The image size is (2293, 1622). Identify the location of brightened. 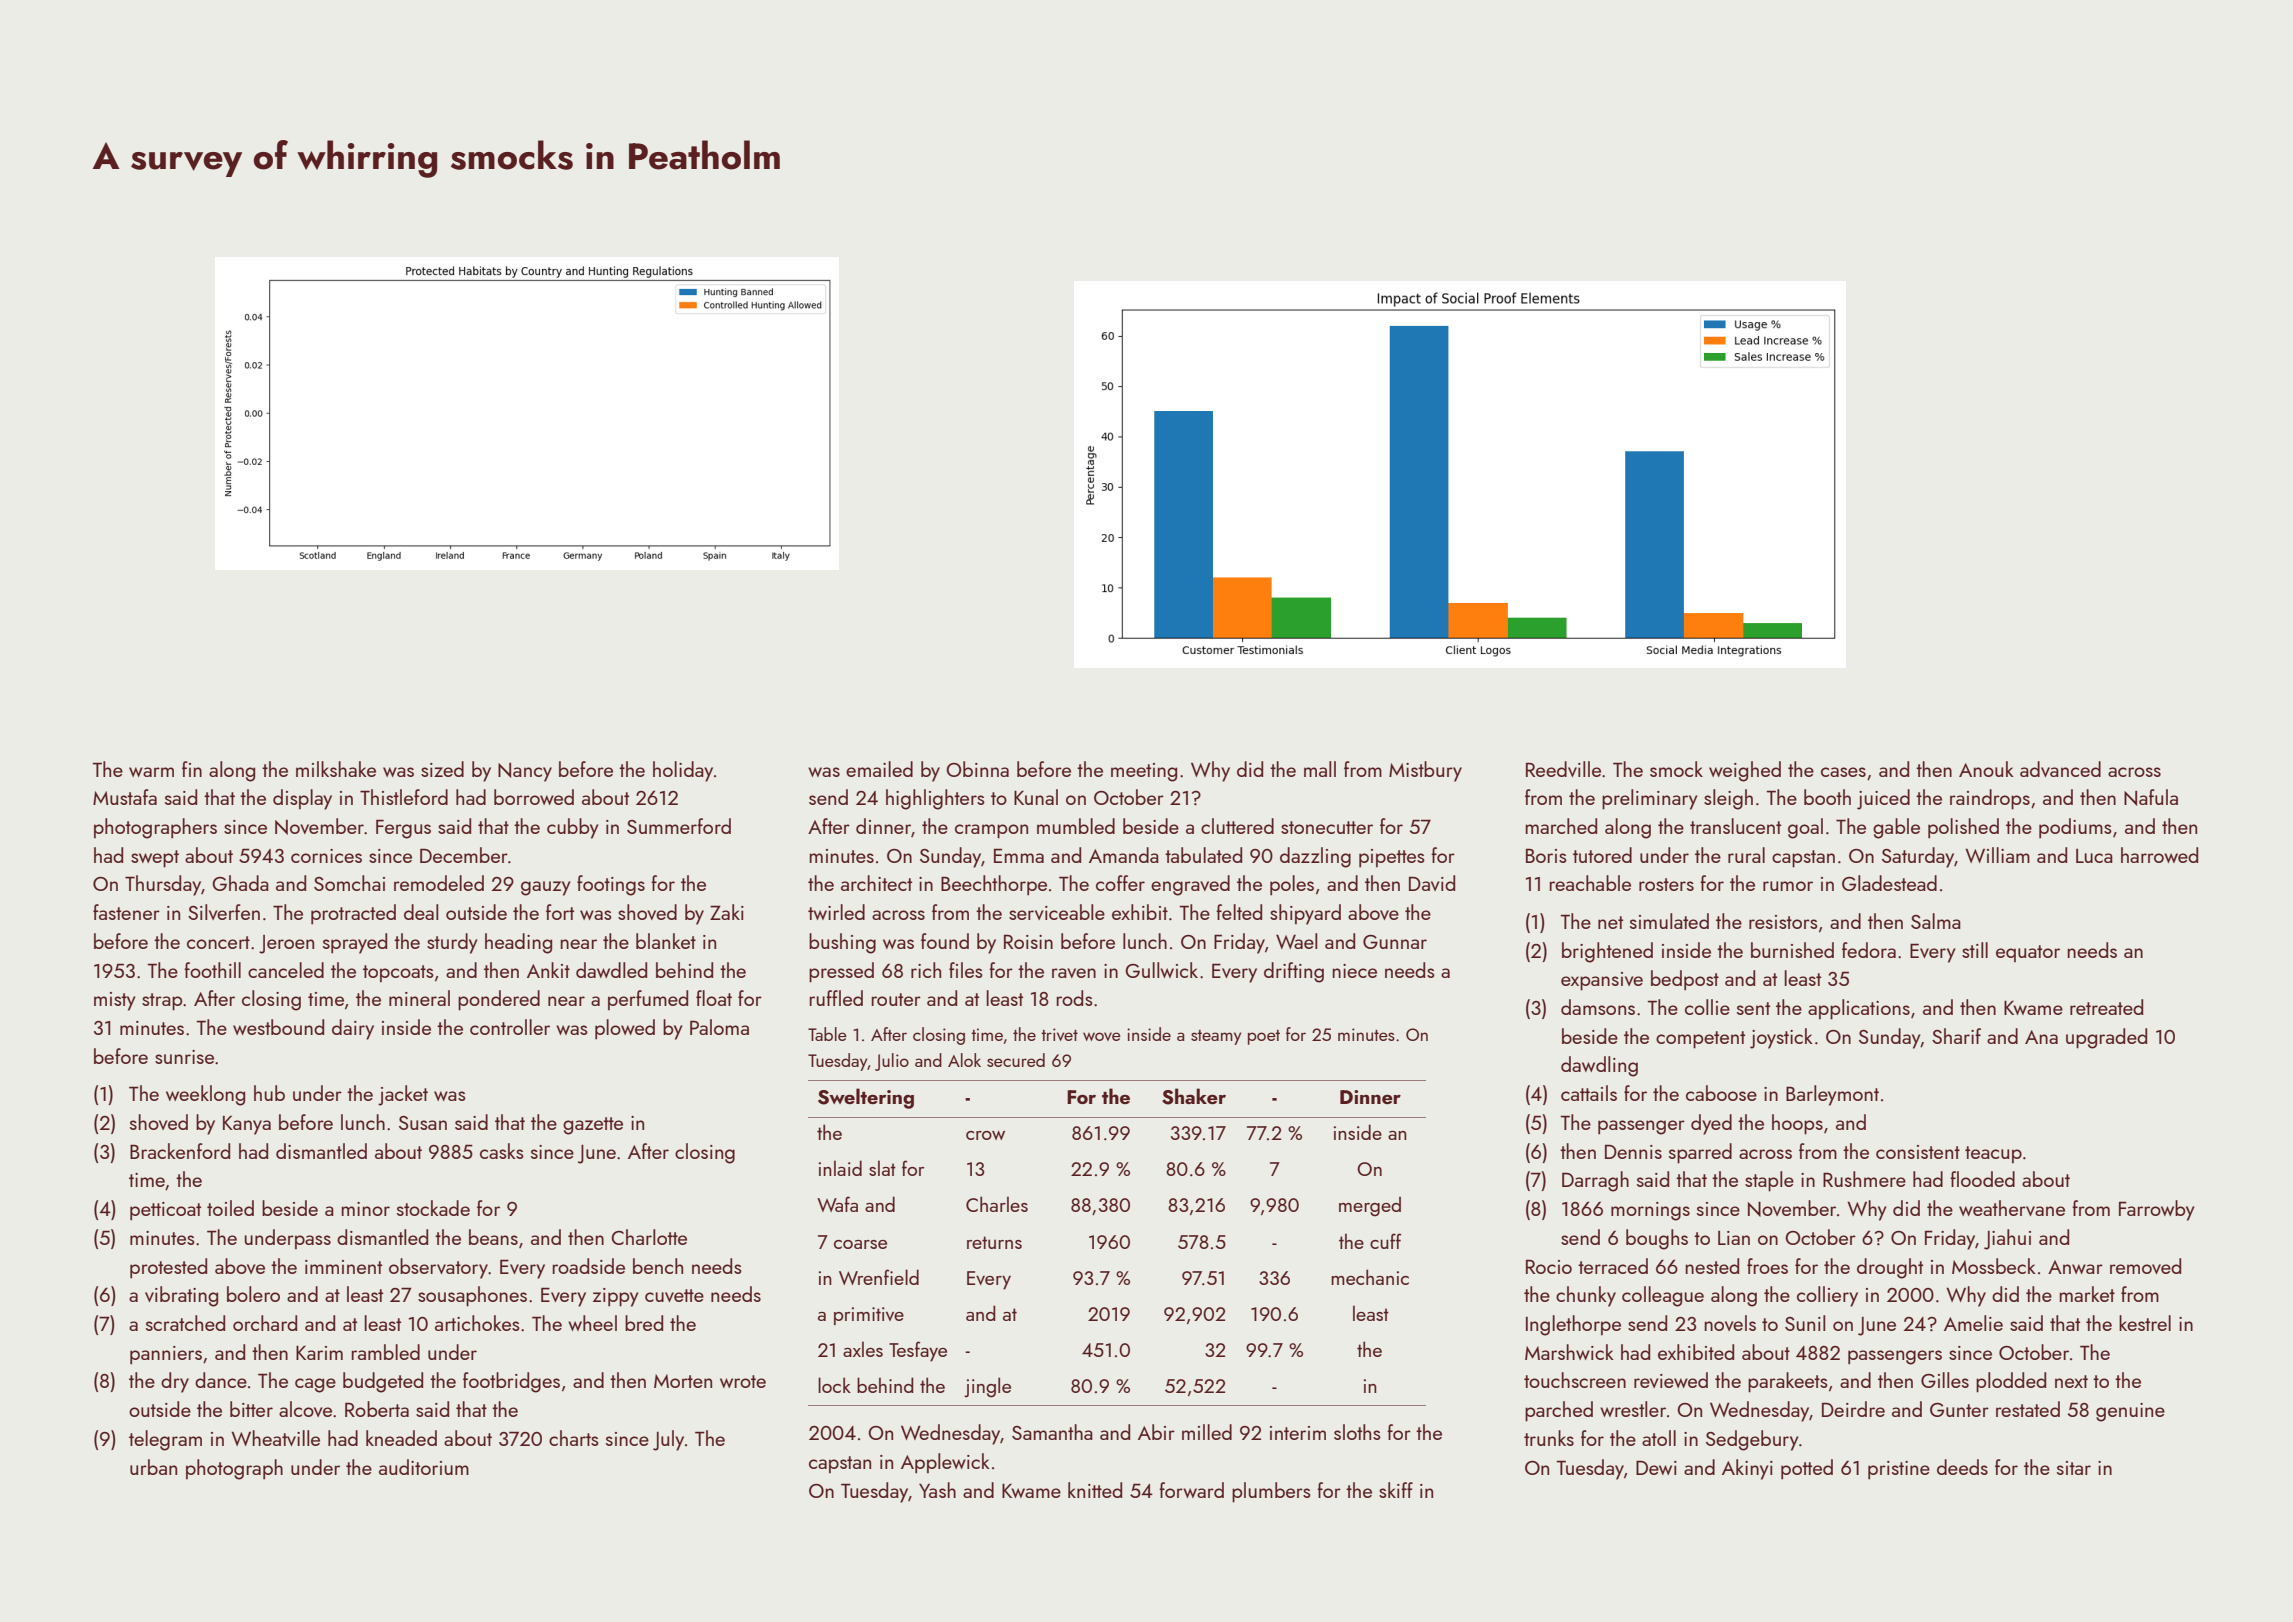
(1607, 952).
